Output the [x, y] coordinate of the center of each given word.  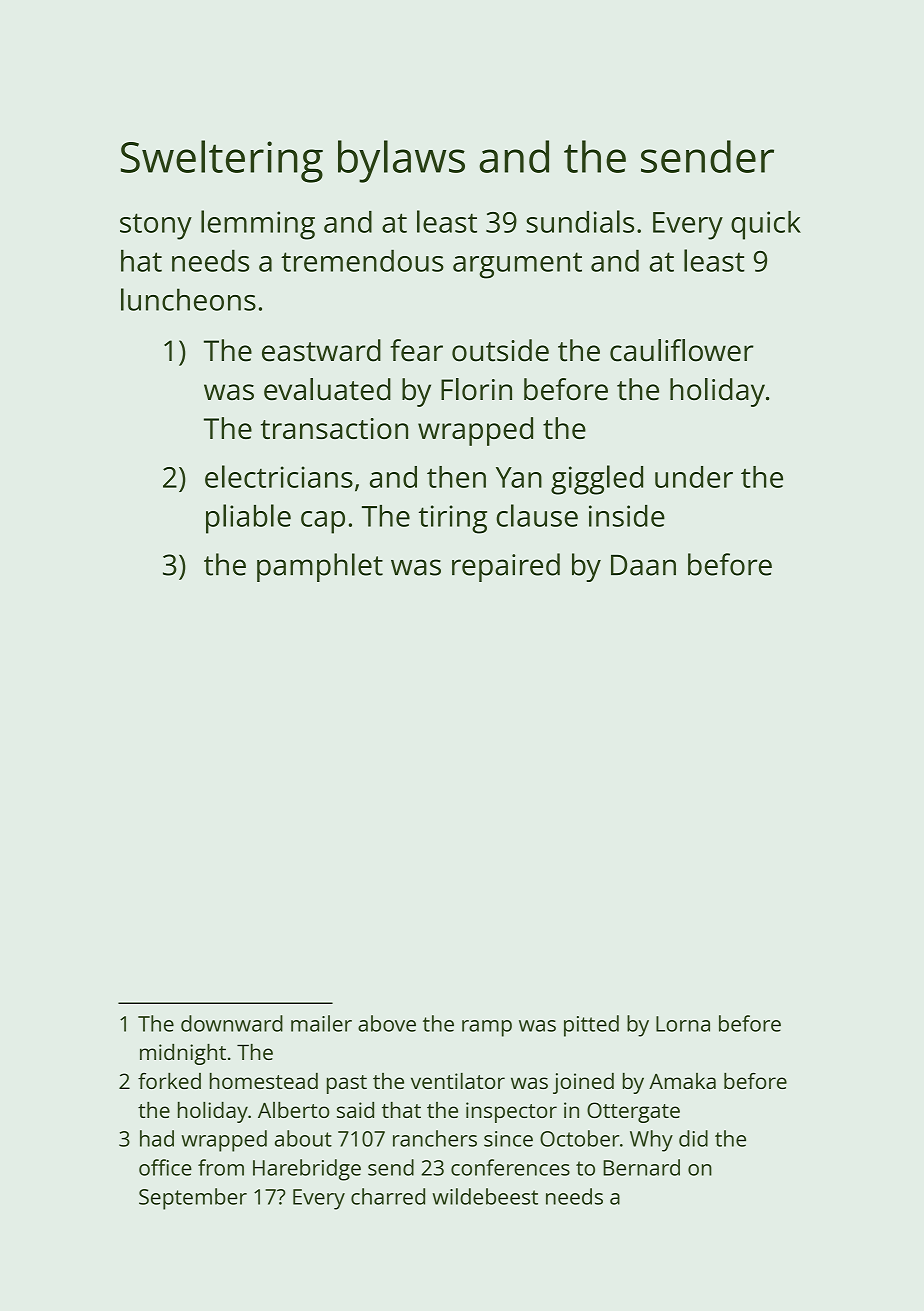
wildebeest [485, 1196]
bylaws [401, 161]
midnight [183, 1054]
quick [766, 225]
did [693, 1138]
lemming [258, 225]
